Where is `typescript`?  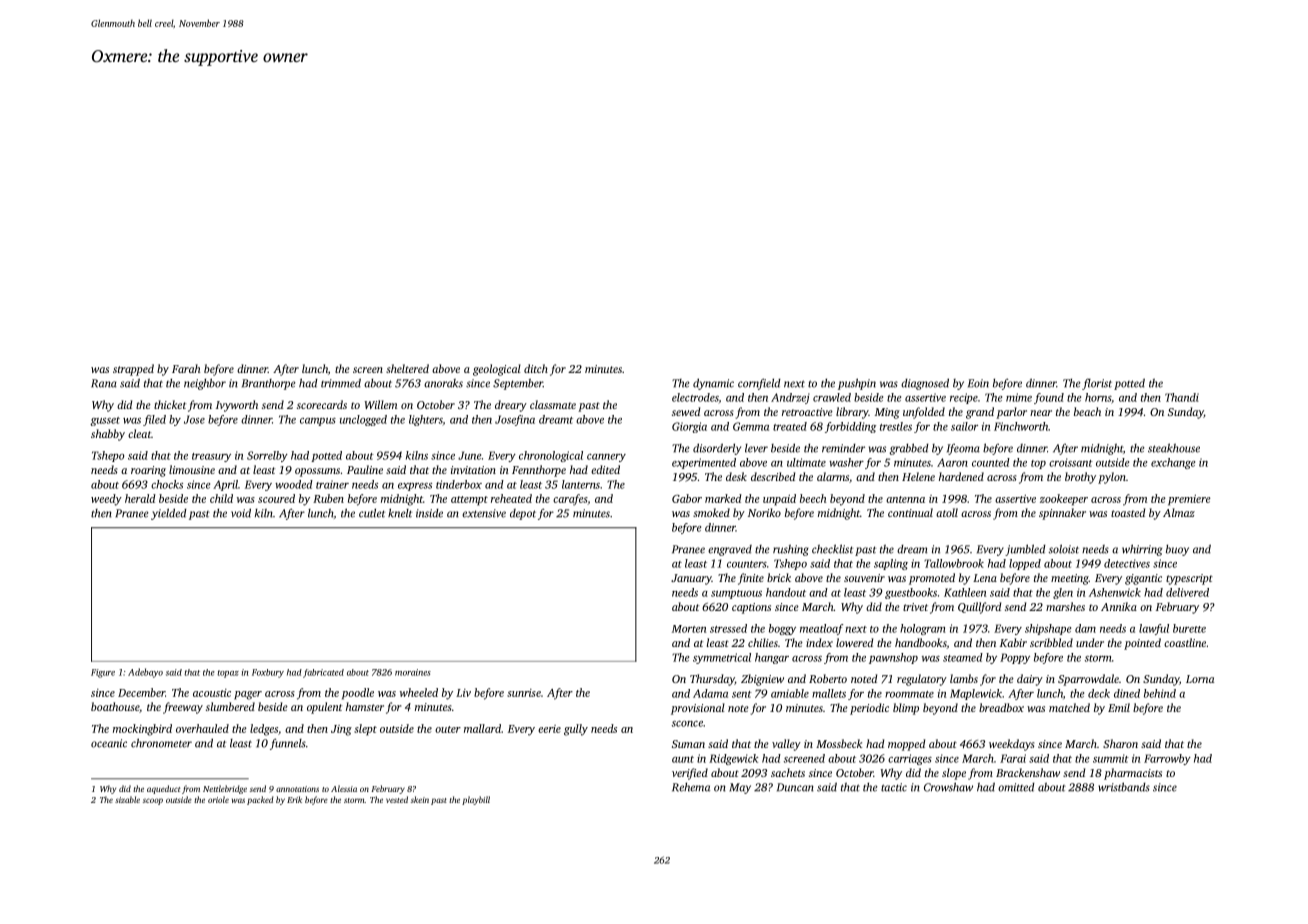 typescript is located at coordinates (1189, 579).
